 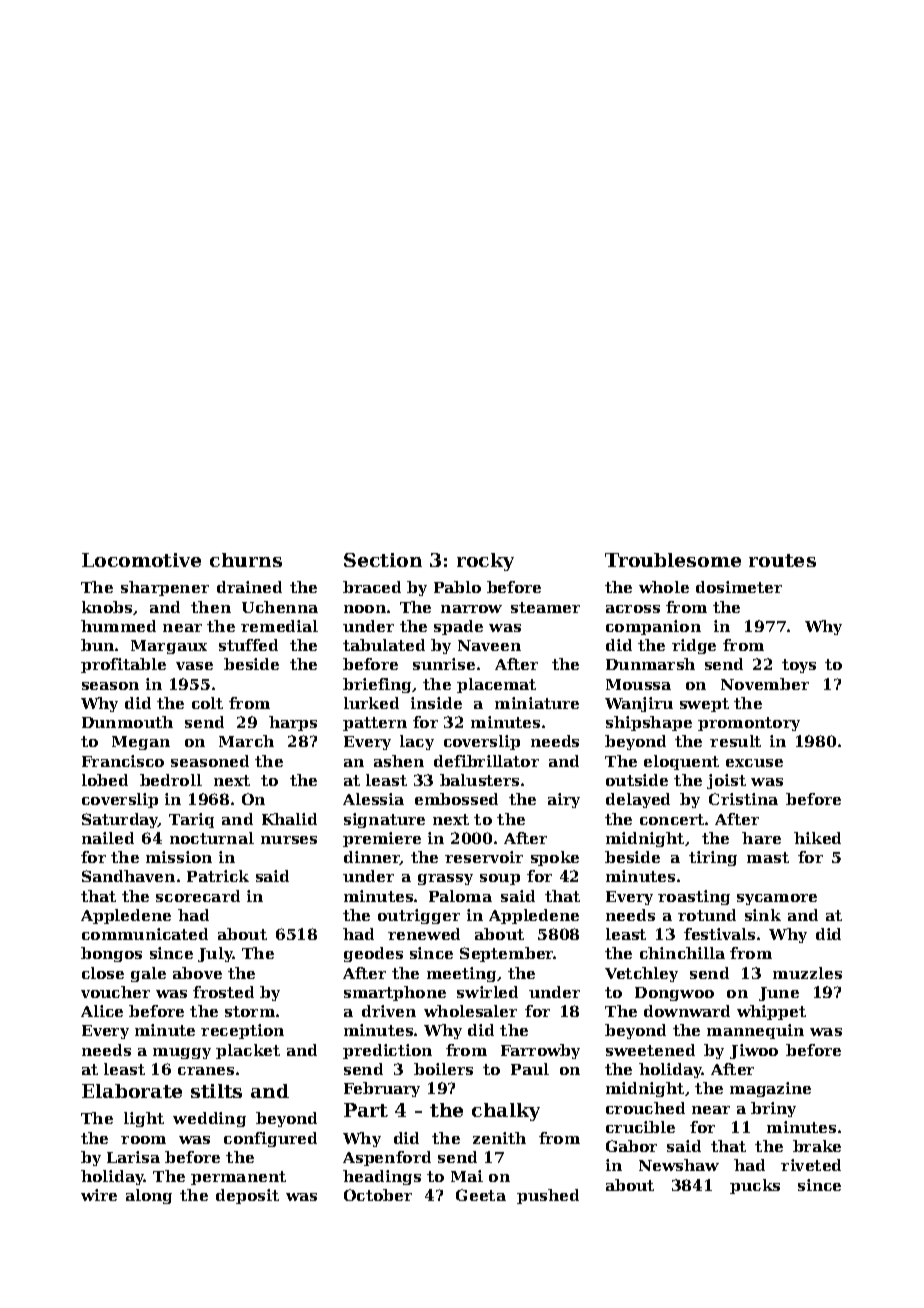 What do you see at coordinates (739, 587) in the document?
I see `dosimeter` at bounding box center [739, 587].
